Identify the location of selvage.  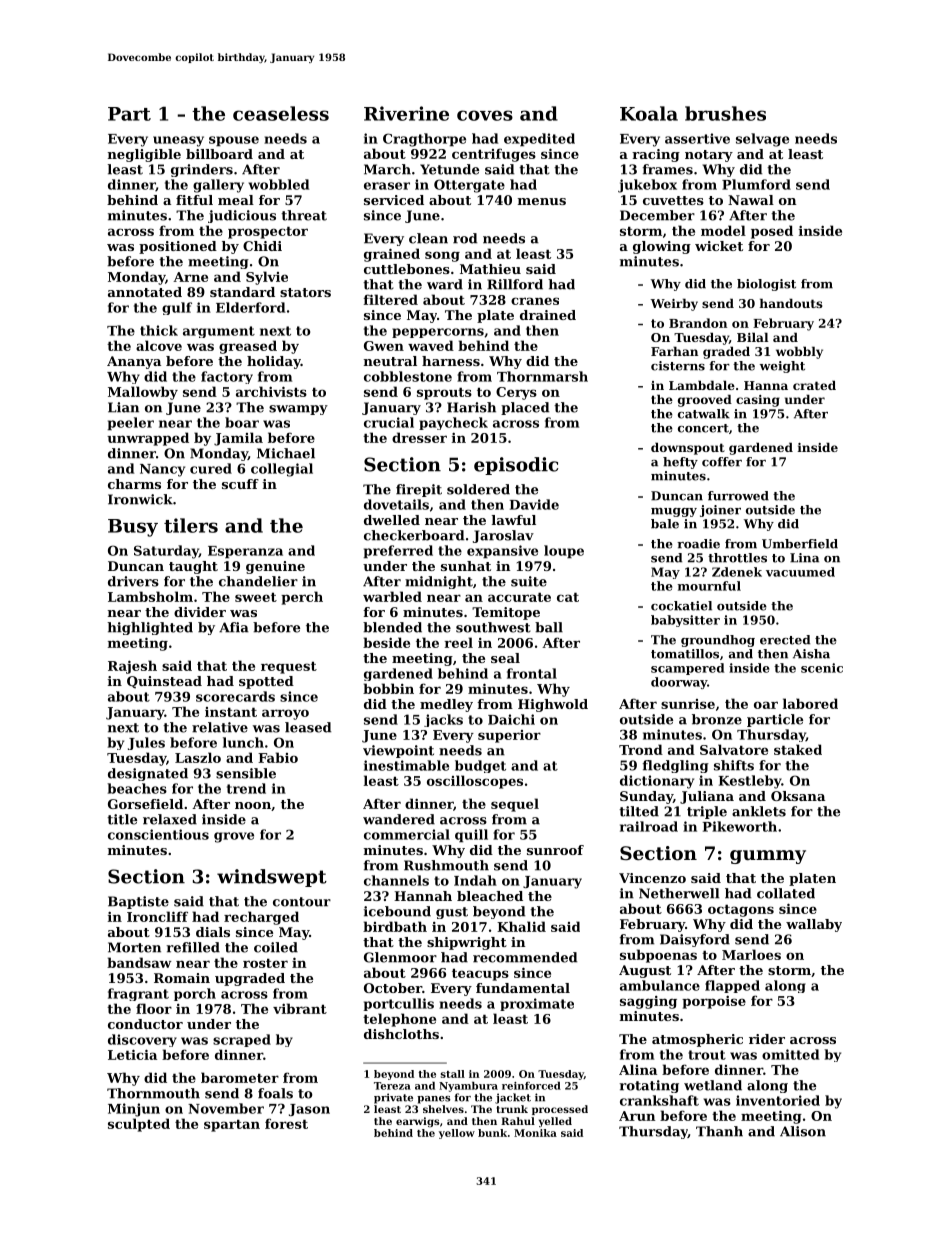
(762, 140).
